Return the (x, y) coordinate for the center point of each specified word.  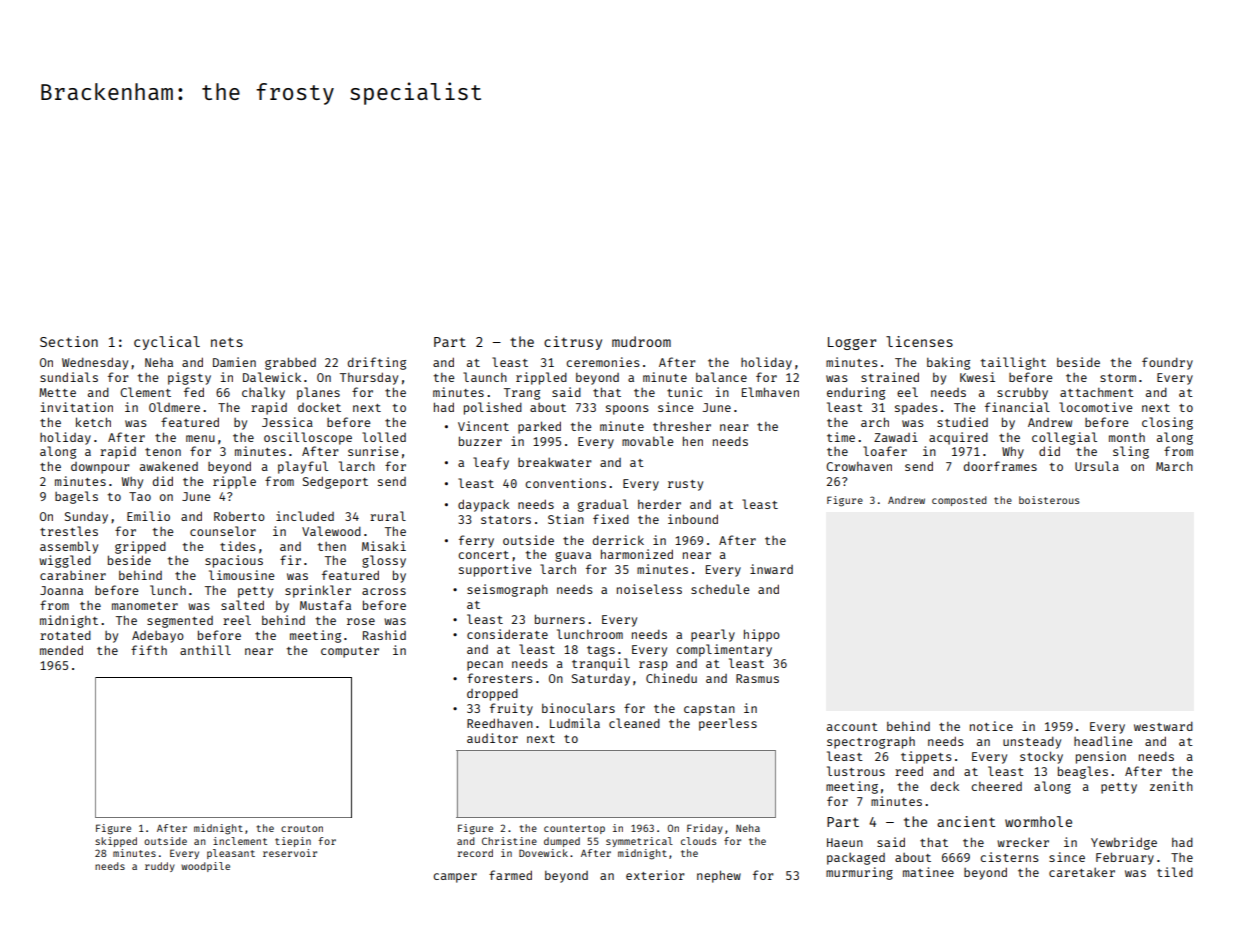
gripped (140, 547)
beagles (1083, 772)
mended (61, 650)
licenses (919, 341)
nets (227, 342)
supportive (495, 570)
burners (560, 619)
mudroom (641, 341)
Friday (705, 829)
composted (959, 501)
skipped (116, 842)
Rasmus (757, 678)
